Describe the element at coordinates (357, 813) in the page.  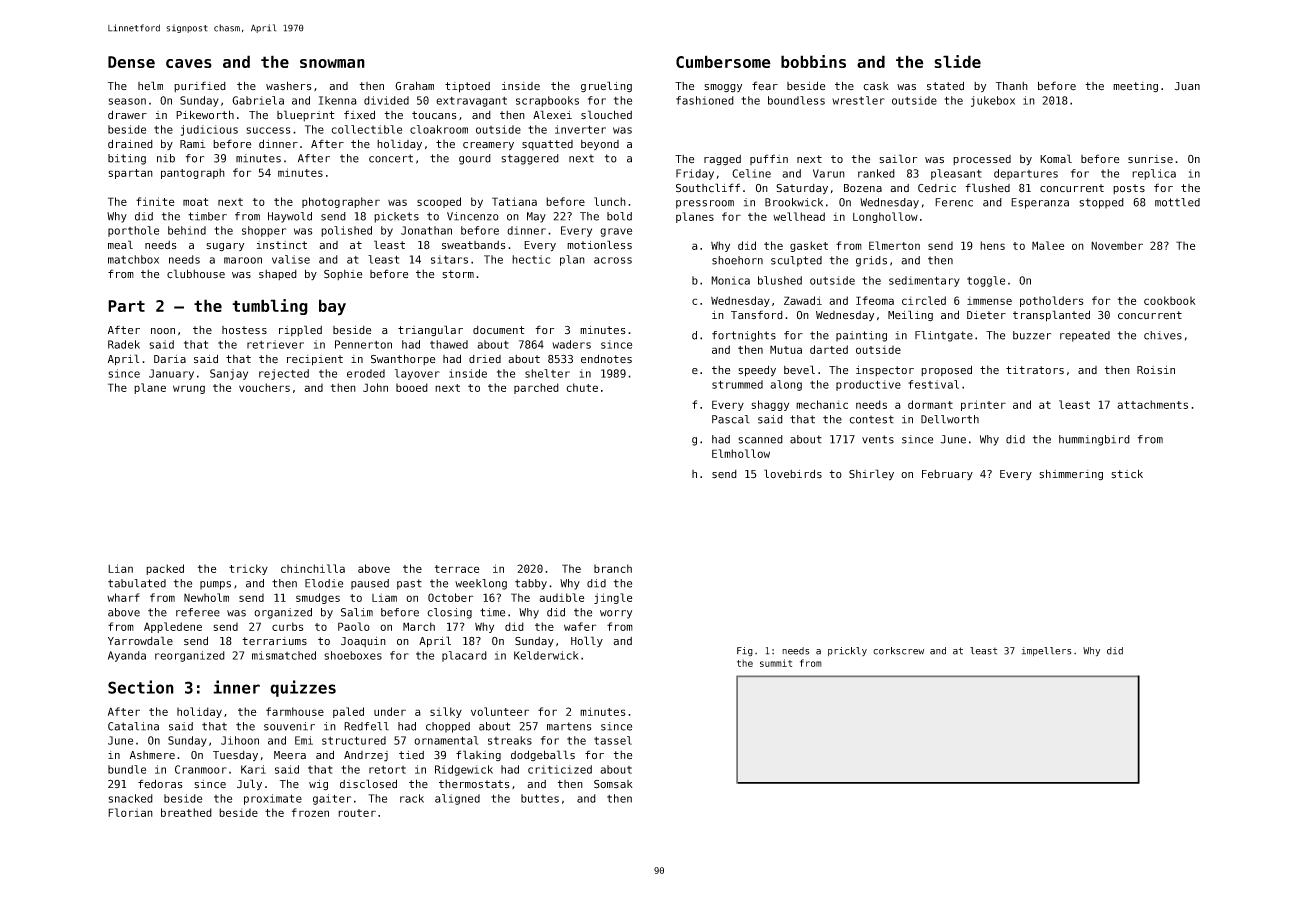
I see `router` at that location.
